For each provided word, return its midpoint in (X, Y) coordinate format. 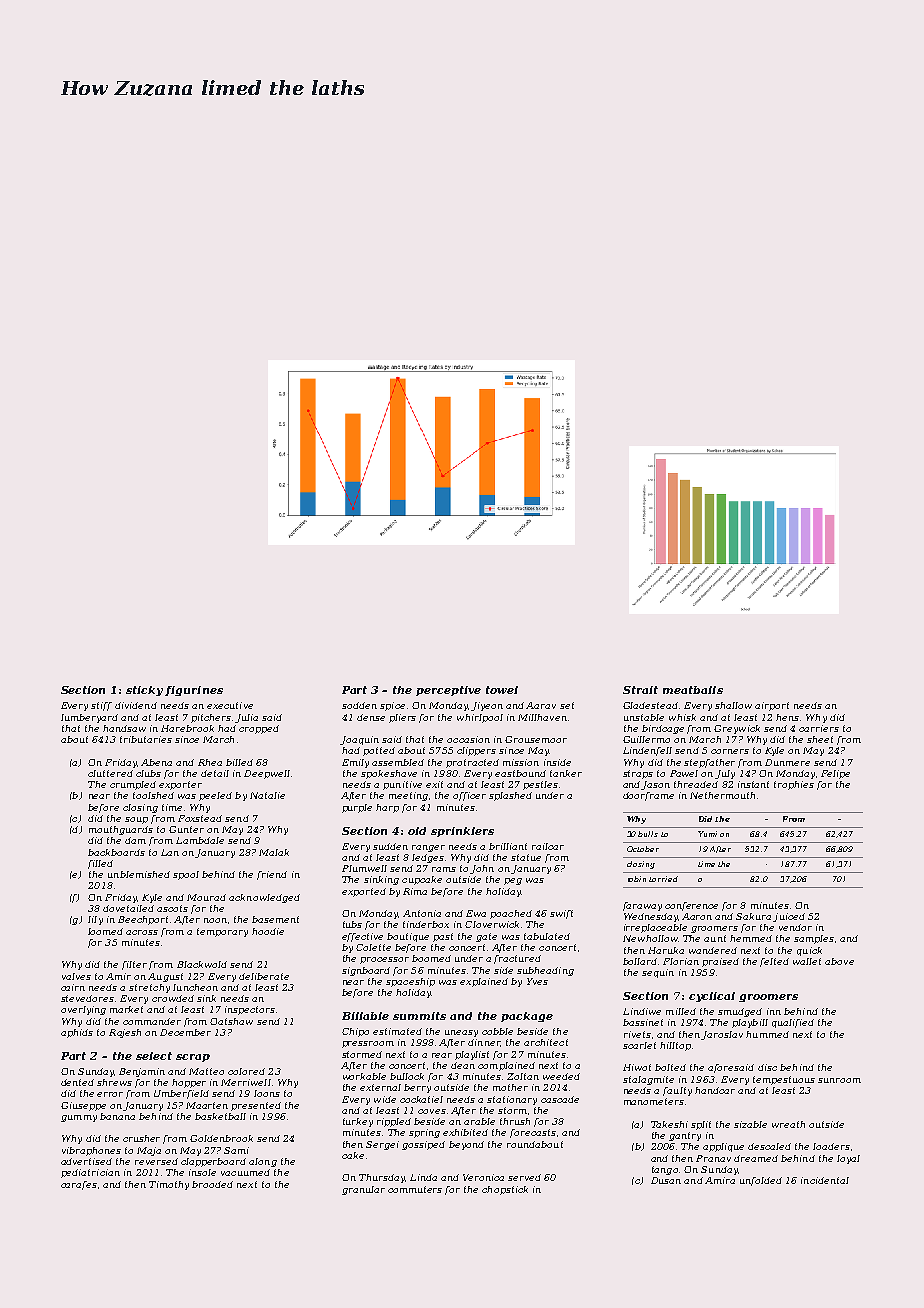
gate (486, 937)
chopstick (505, 1190)
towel (502, 690)
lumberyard (89, 718)
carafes (79, 1185)
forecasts (533, 1133)
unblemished (139, 874)
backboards (116, 852)
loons (267, 1093)
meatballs (693, 690)
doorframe (648, 796)
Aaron (697, 916)
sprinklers (462, 832)
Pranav (713, 1158)
